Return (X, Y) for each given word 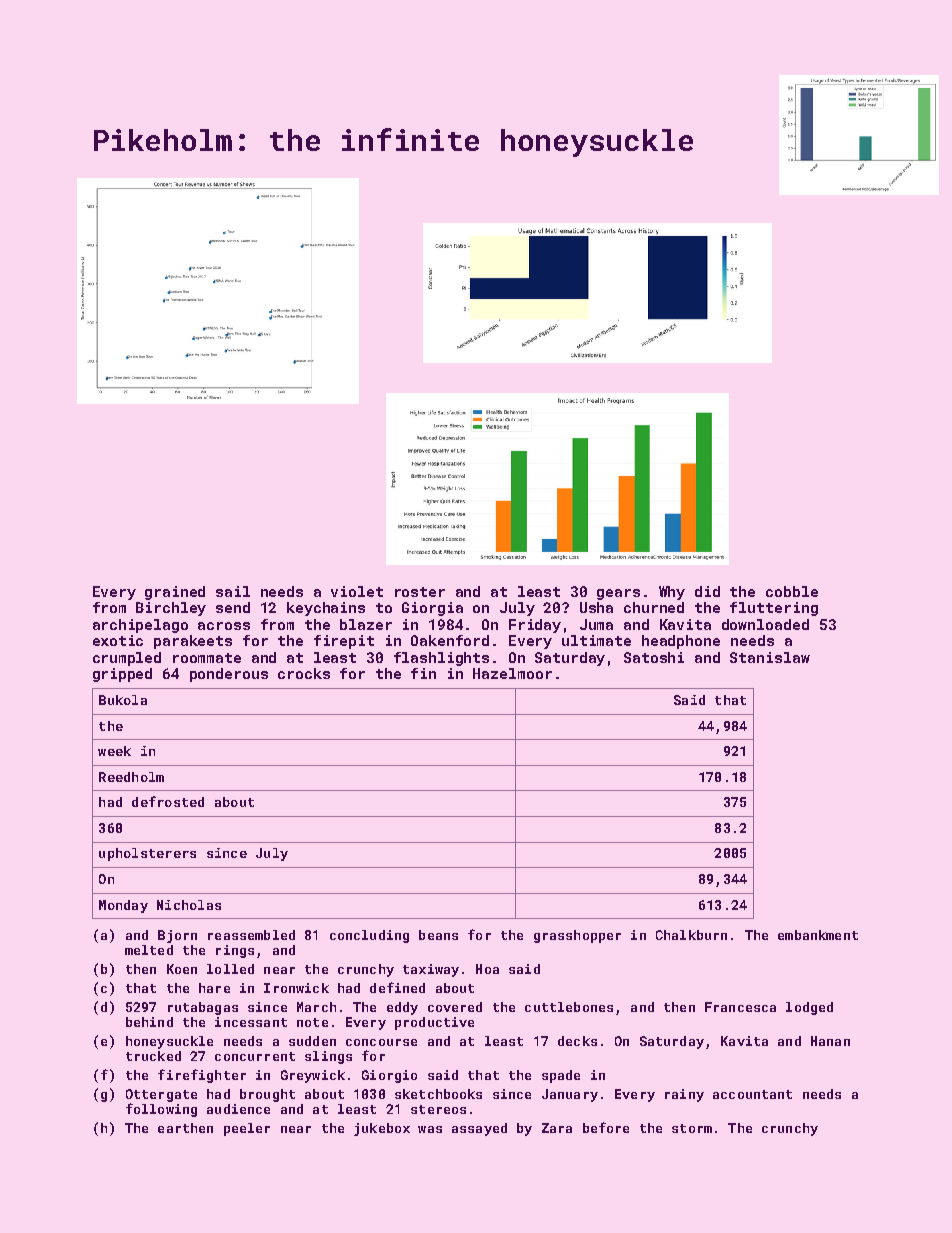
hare (214, 988)
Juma (596, 624)
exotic (118, 640)
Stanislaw (770, 657)
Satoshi (654, 657)
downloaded (765, 624)
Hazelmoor (512, 673)
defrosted (168, 801)
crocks (304, 673)
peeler (247, 1129)
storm (692, 1128)
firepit (344, 642)
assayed (479, 1129)
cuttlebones (569, 1007)
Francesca (740, 1007)
